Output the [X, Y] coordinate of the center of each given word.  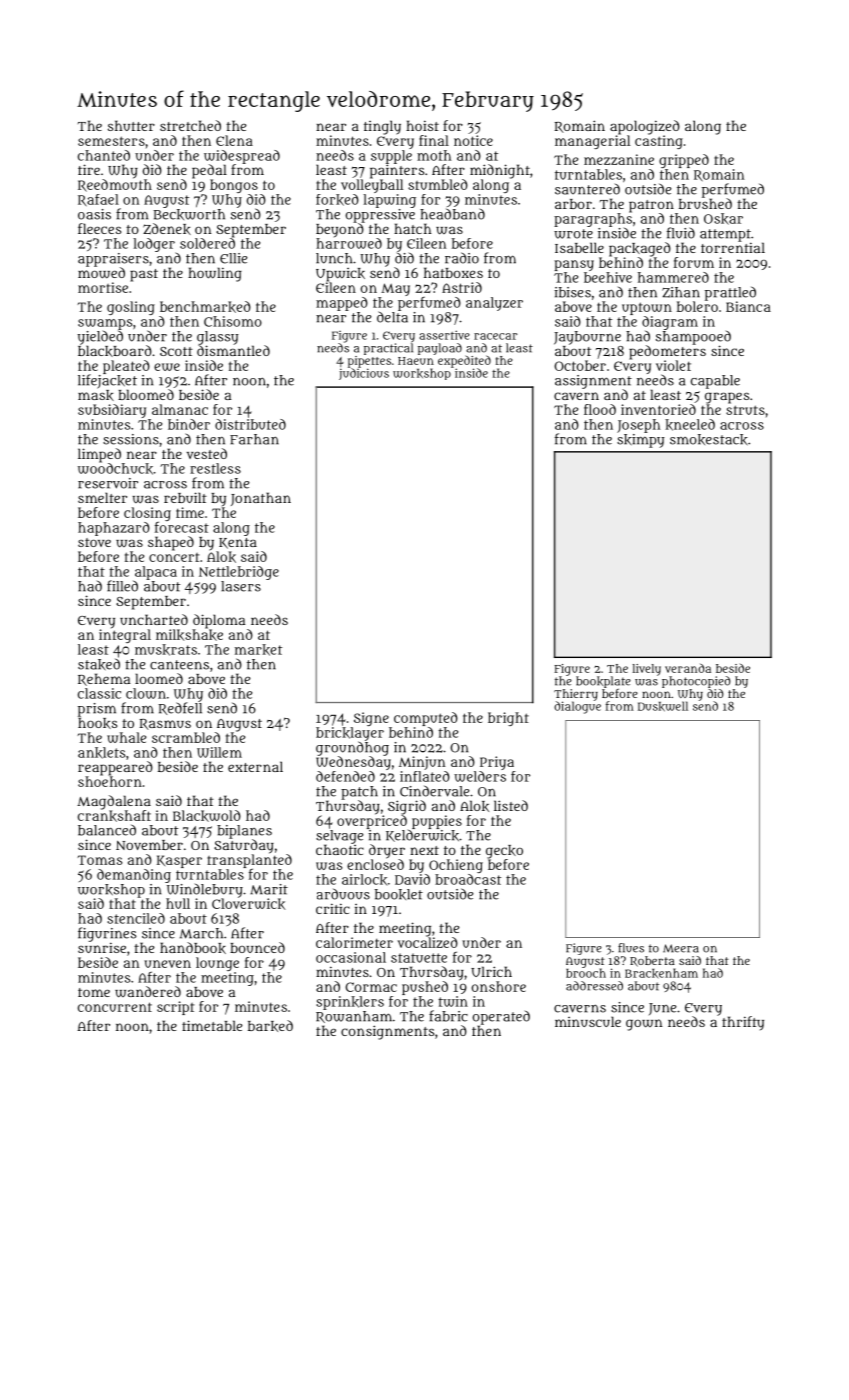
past [144, 275]
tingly [382, 127]
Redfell [180, 708]
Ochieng [456, 866]
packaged [640, 249]
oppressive [380, 216]
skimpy [641, 441]
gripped [684, 161]
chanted [104, 155]
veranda [688, 668]
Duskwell [663, 706]
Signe [371, 719]
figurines [107, 934]
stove [94, 542]
